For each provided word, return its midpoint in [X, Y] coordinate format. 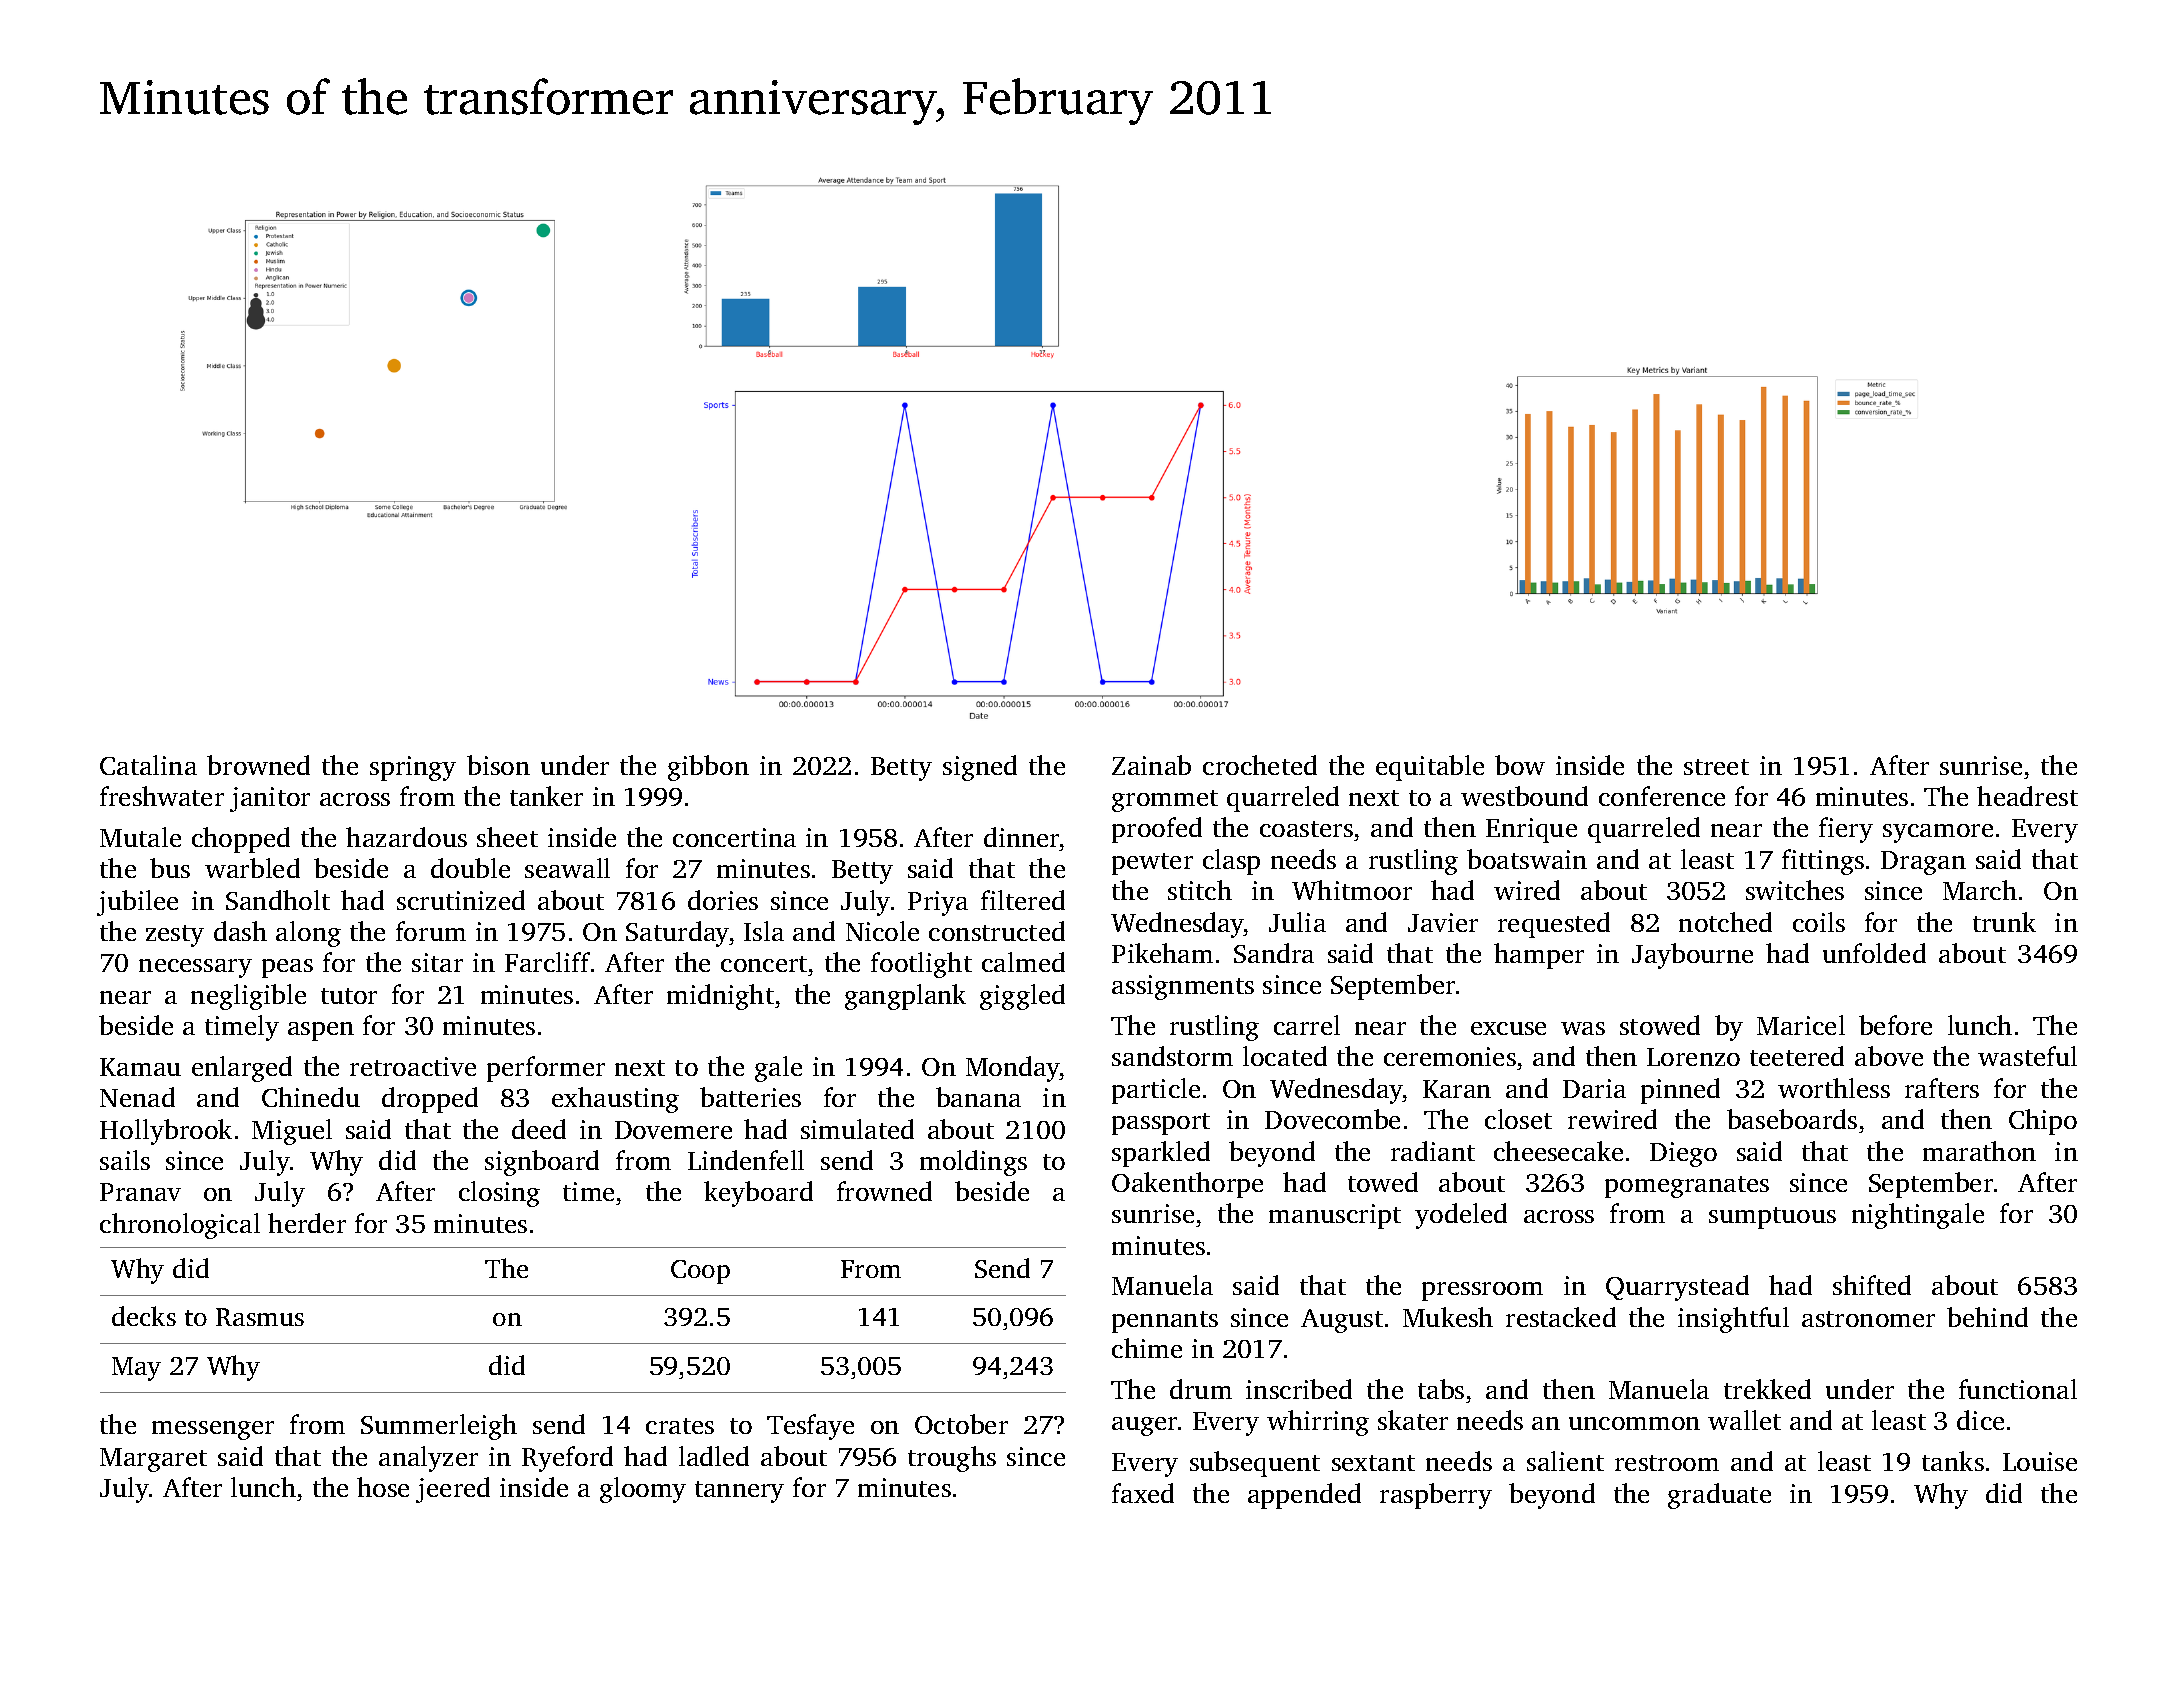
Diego [1683, 1154]
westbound [1524, 796]
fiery [1846, 830]
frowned [884, 1191]
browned [258, 765]
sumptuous [1772, 1218]
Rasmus [260, 1317]
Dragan [1923, 863]
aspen [321, 1031]
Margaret [153, 1460]
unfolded [1874, 953]
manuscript [1335, 1216]
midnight [720, 997]
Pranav [140, 1192]
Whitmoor [1352, 890]
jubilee [137, 903]
